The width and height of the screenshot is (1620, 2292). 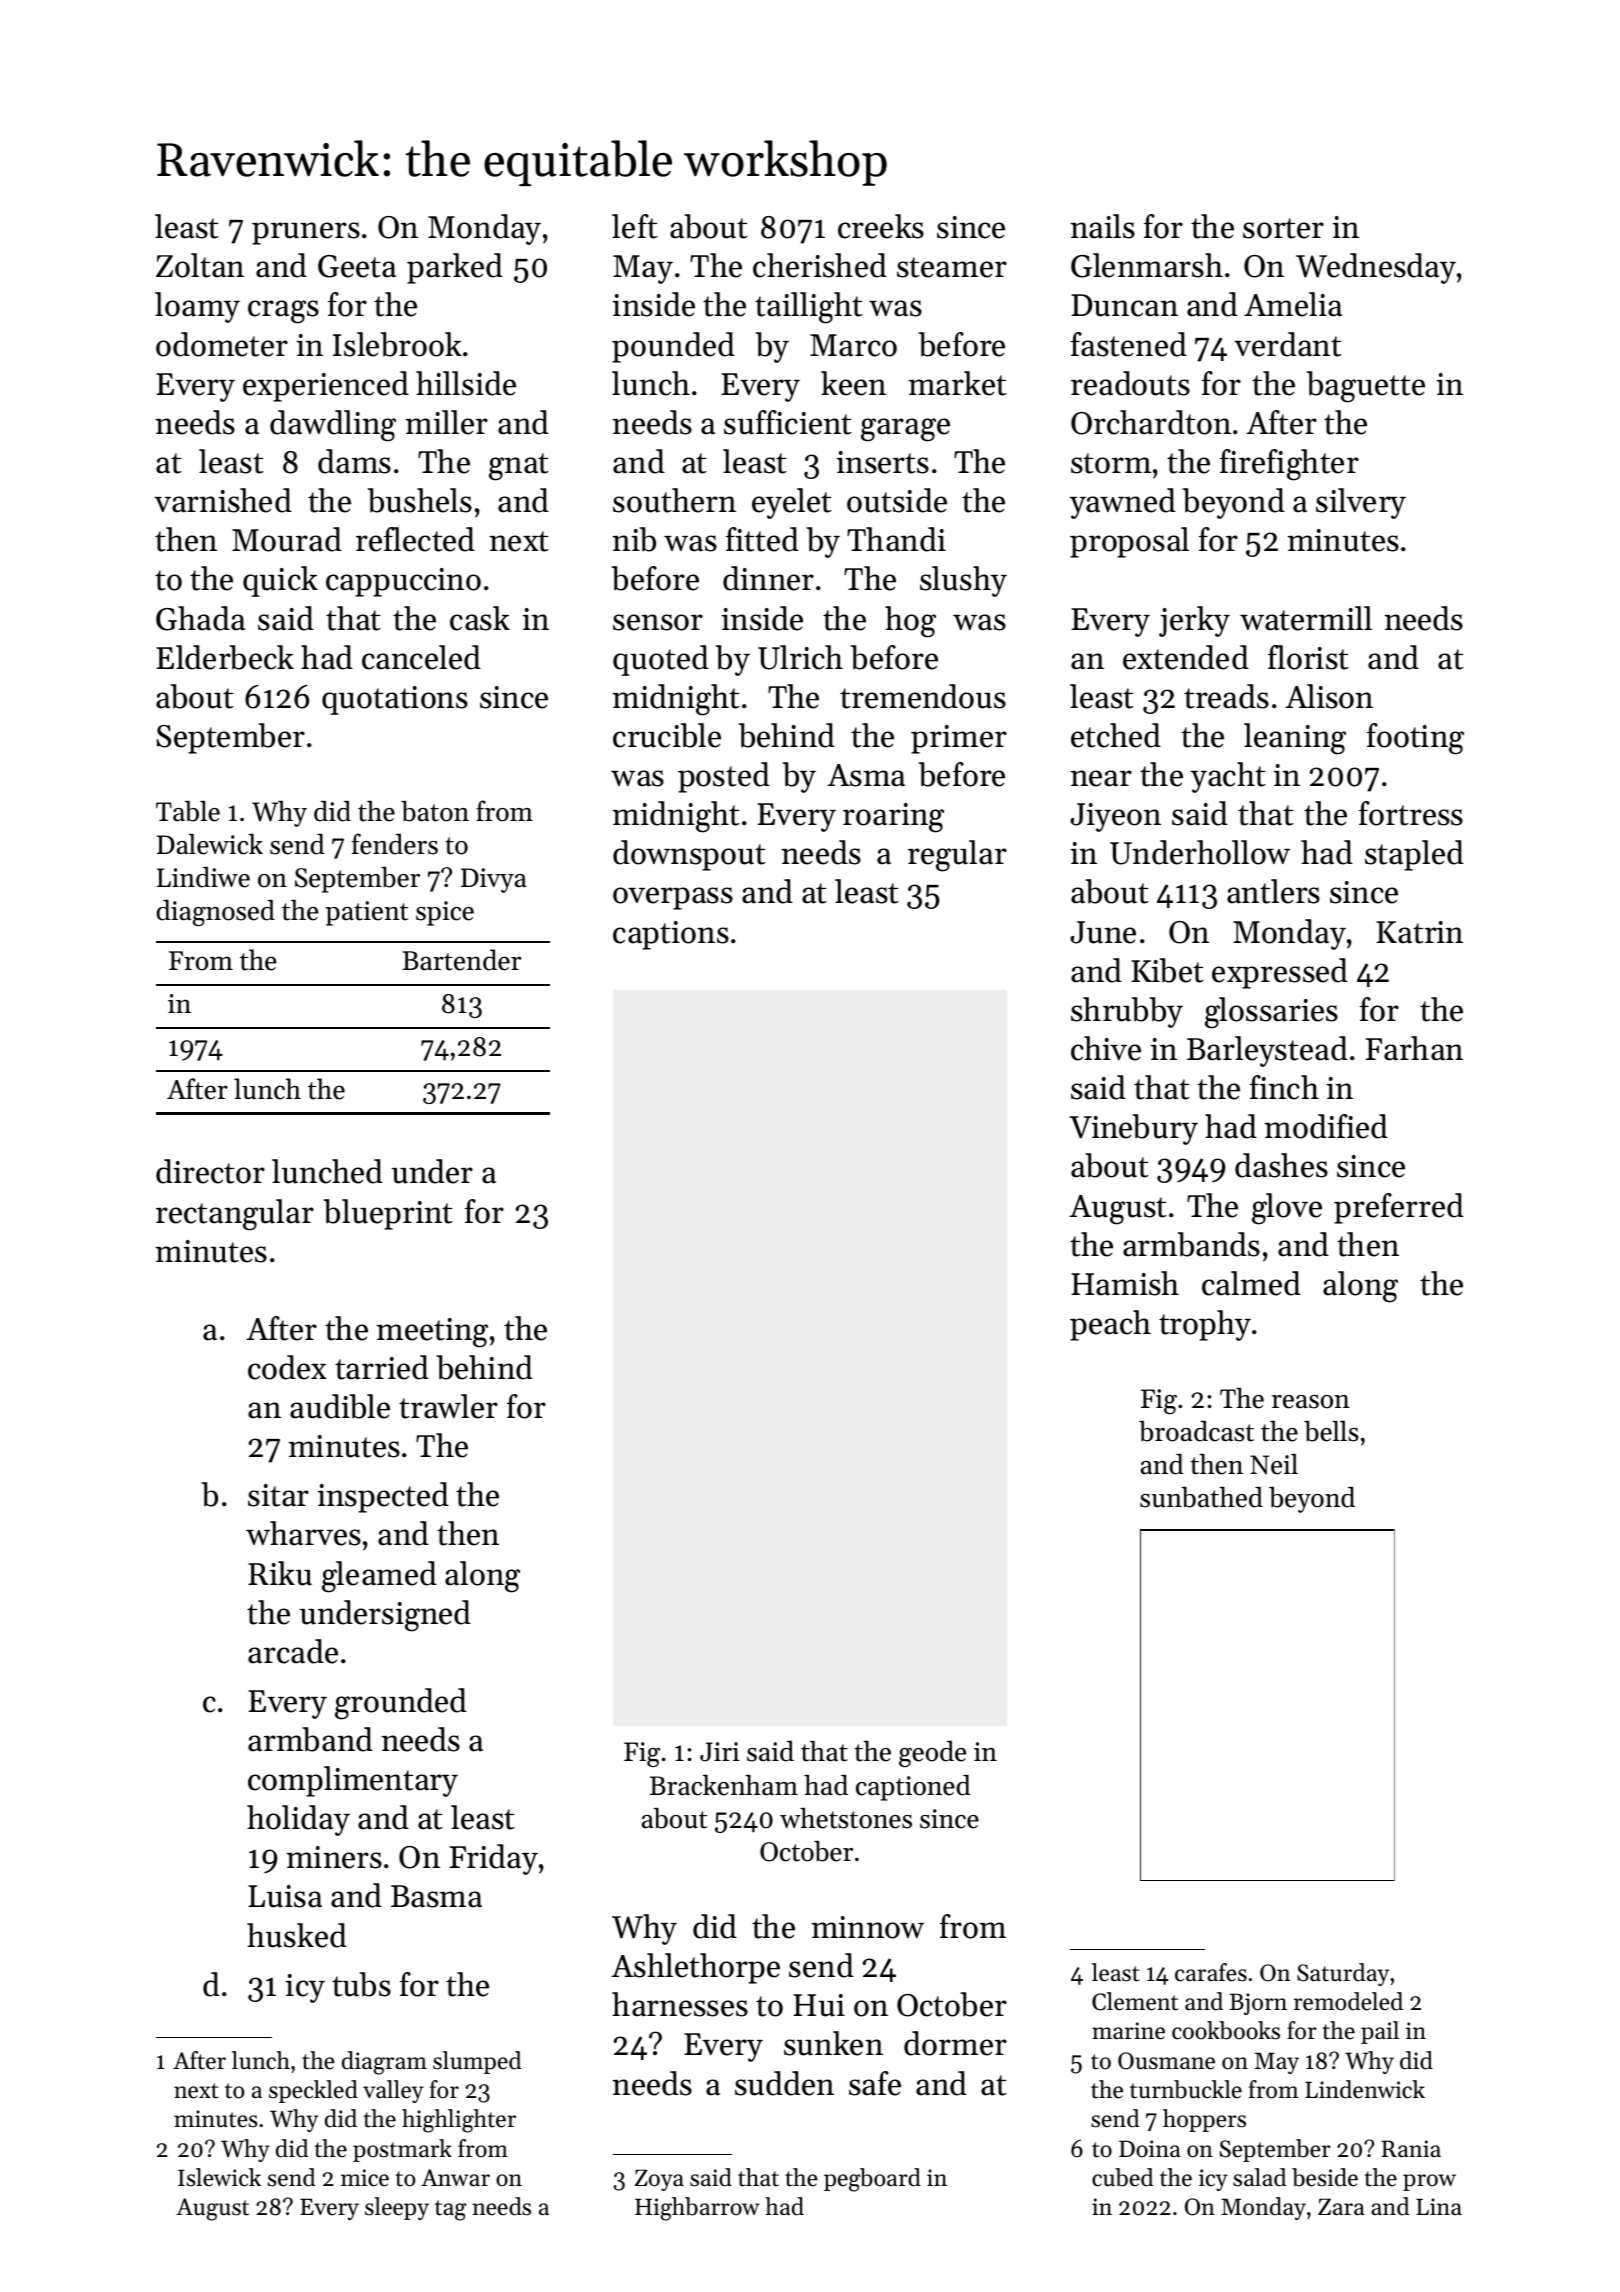 What do you see at coordinates (881, 226) in the screenshot?
I see `creeks` at bounding box center [881, 226].
